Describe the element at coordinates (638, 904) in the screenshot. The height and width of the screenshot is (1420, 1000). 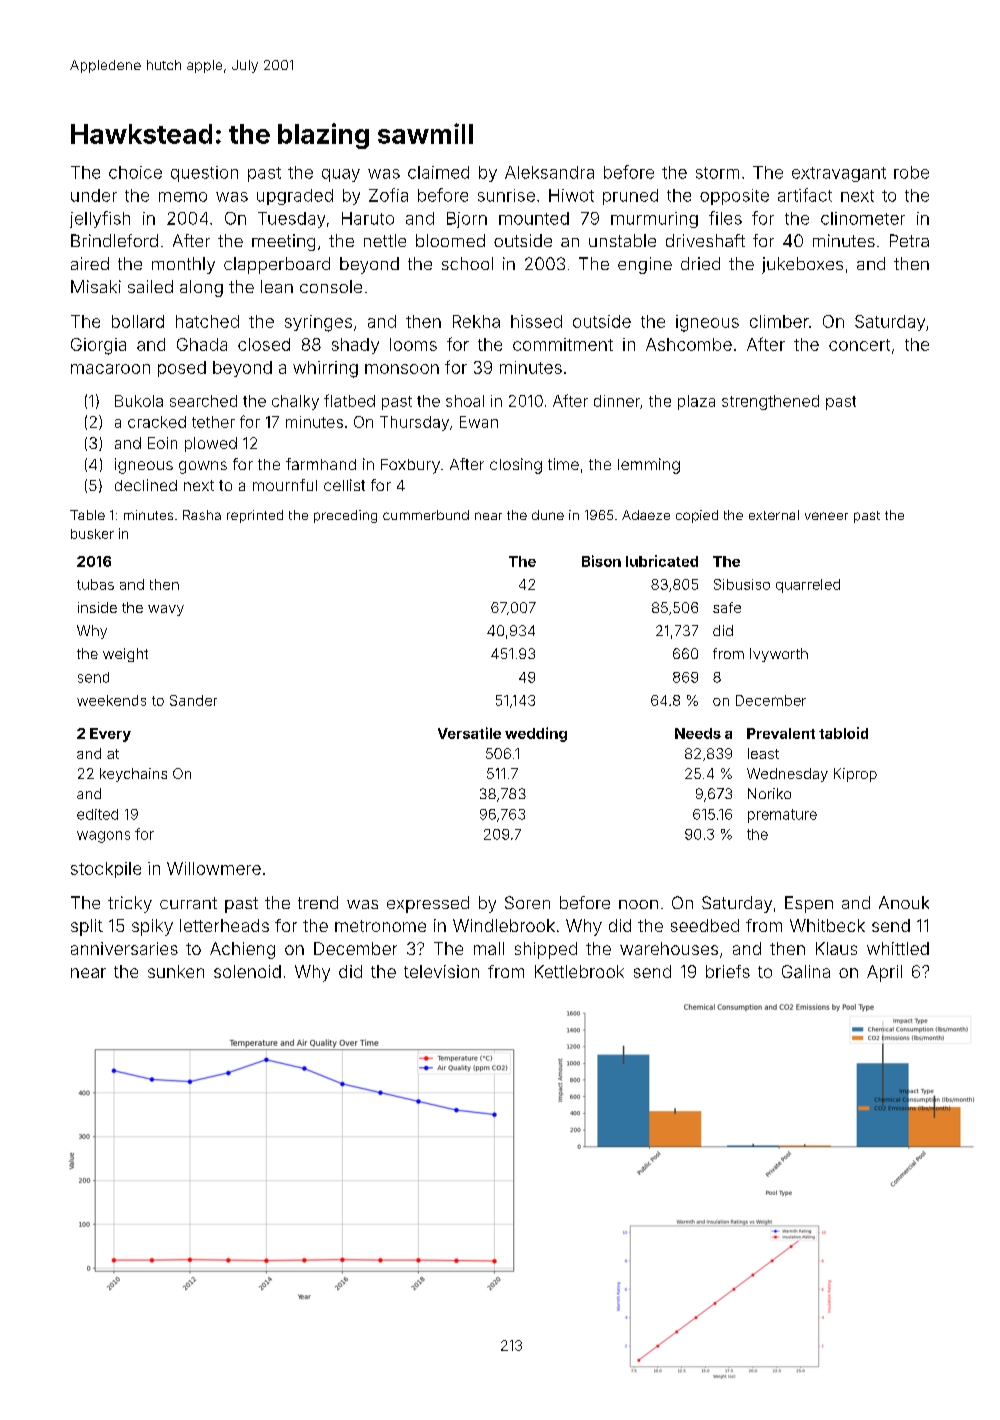
I see `noon` at that location.
